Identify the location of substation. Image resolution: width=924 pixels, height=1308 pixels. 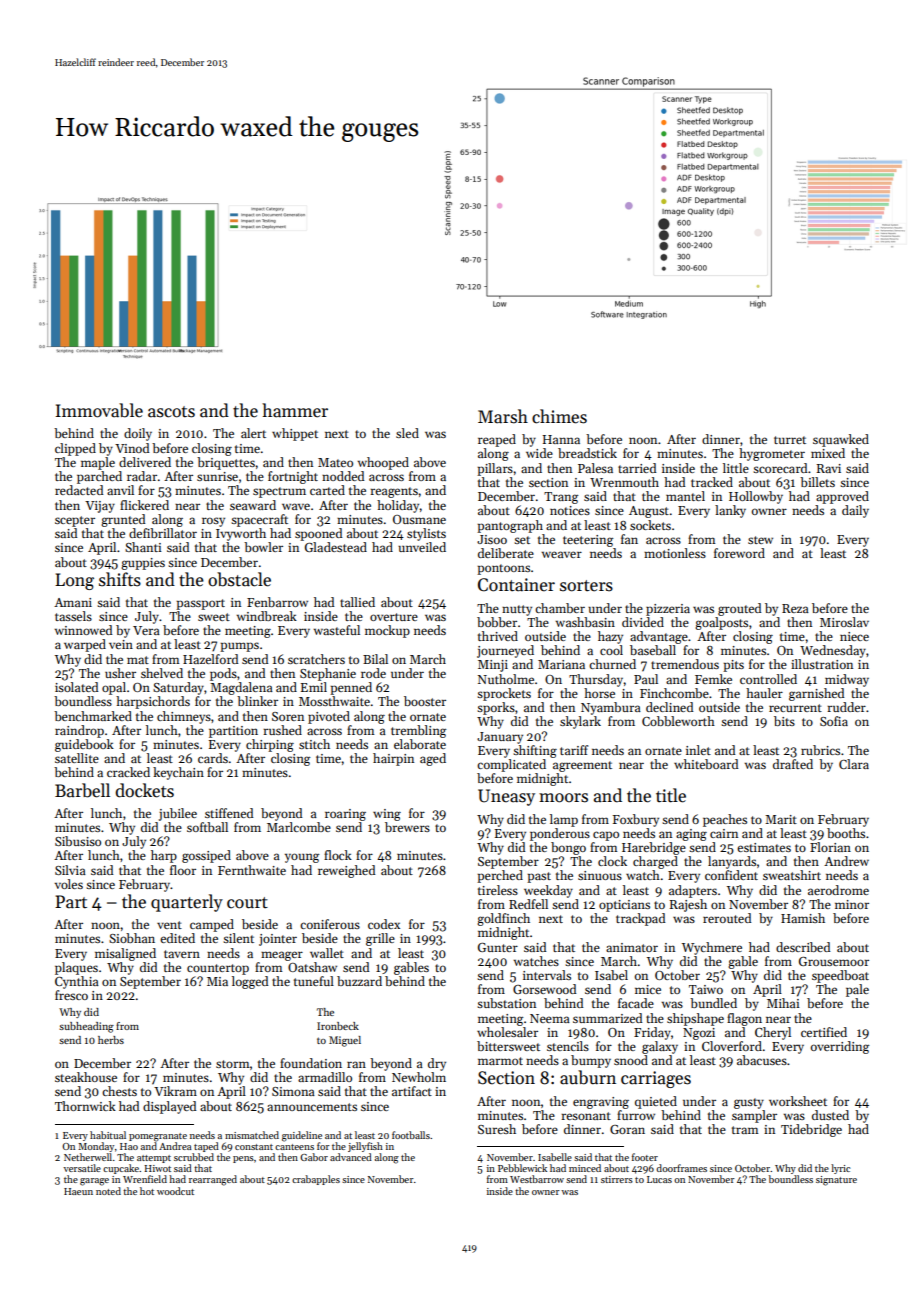
(506, 1003).
